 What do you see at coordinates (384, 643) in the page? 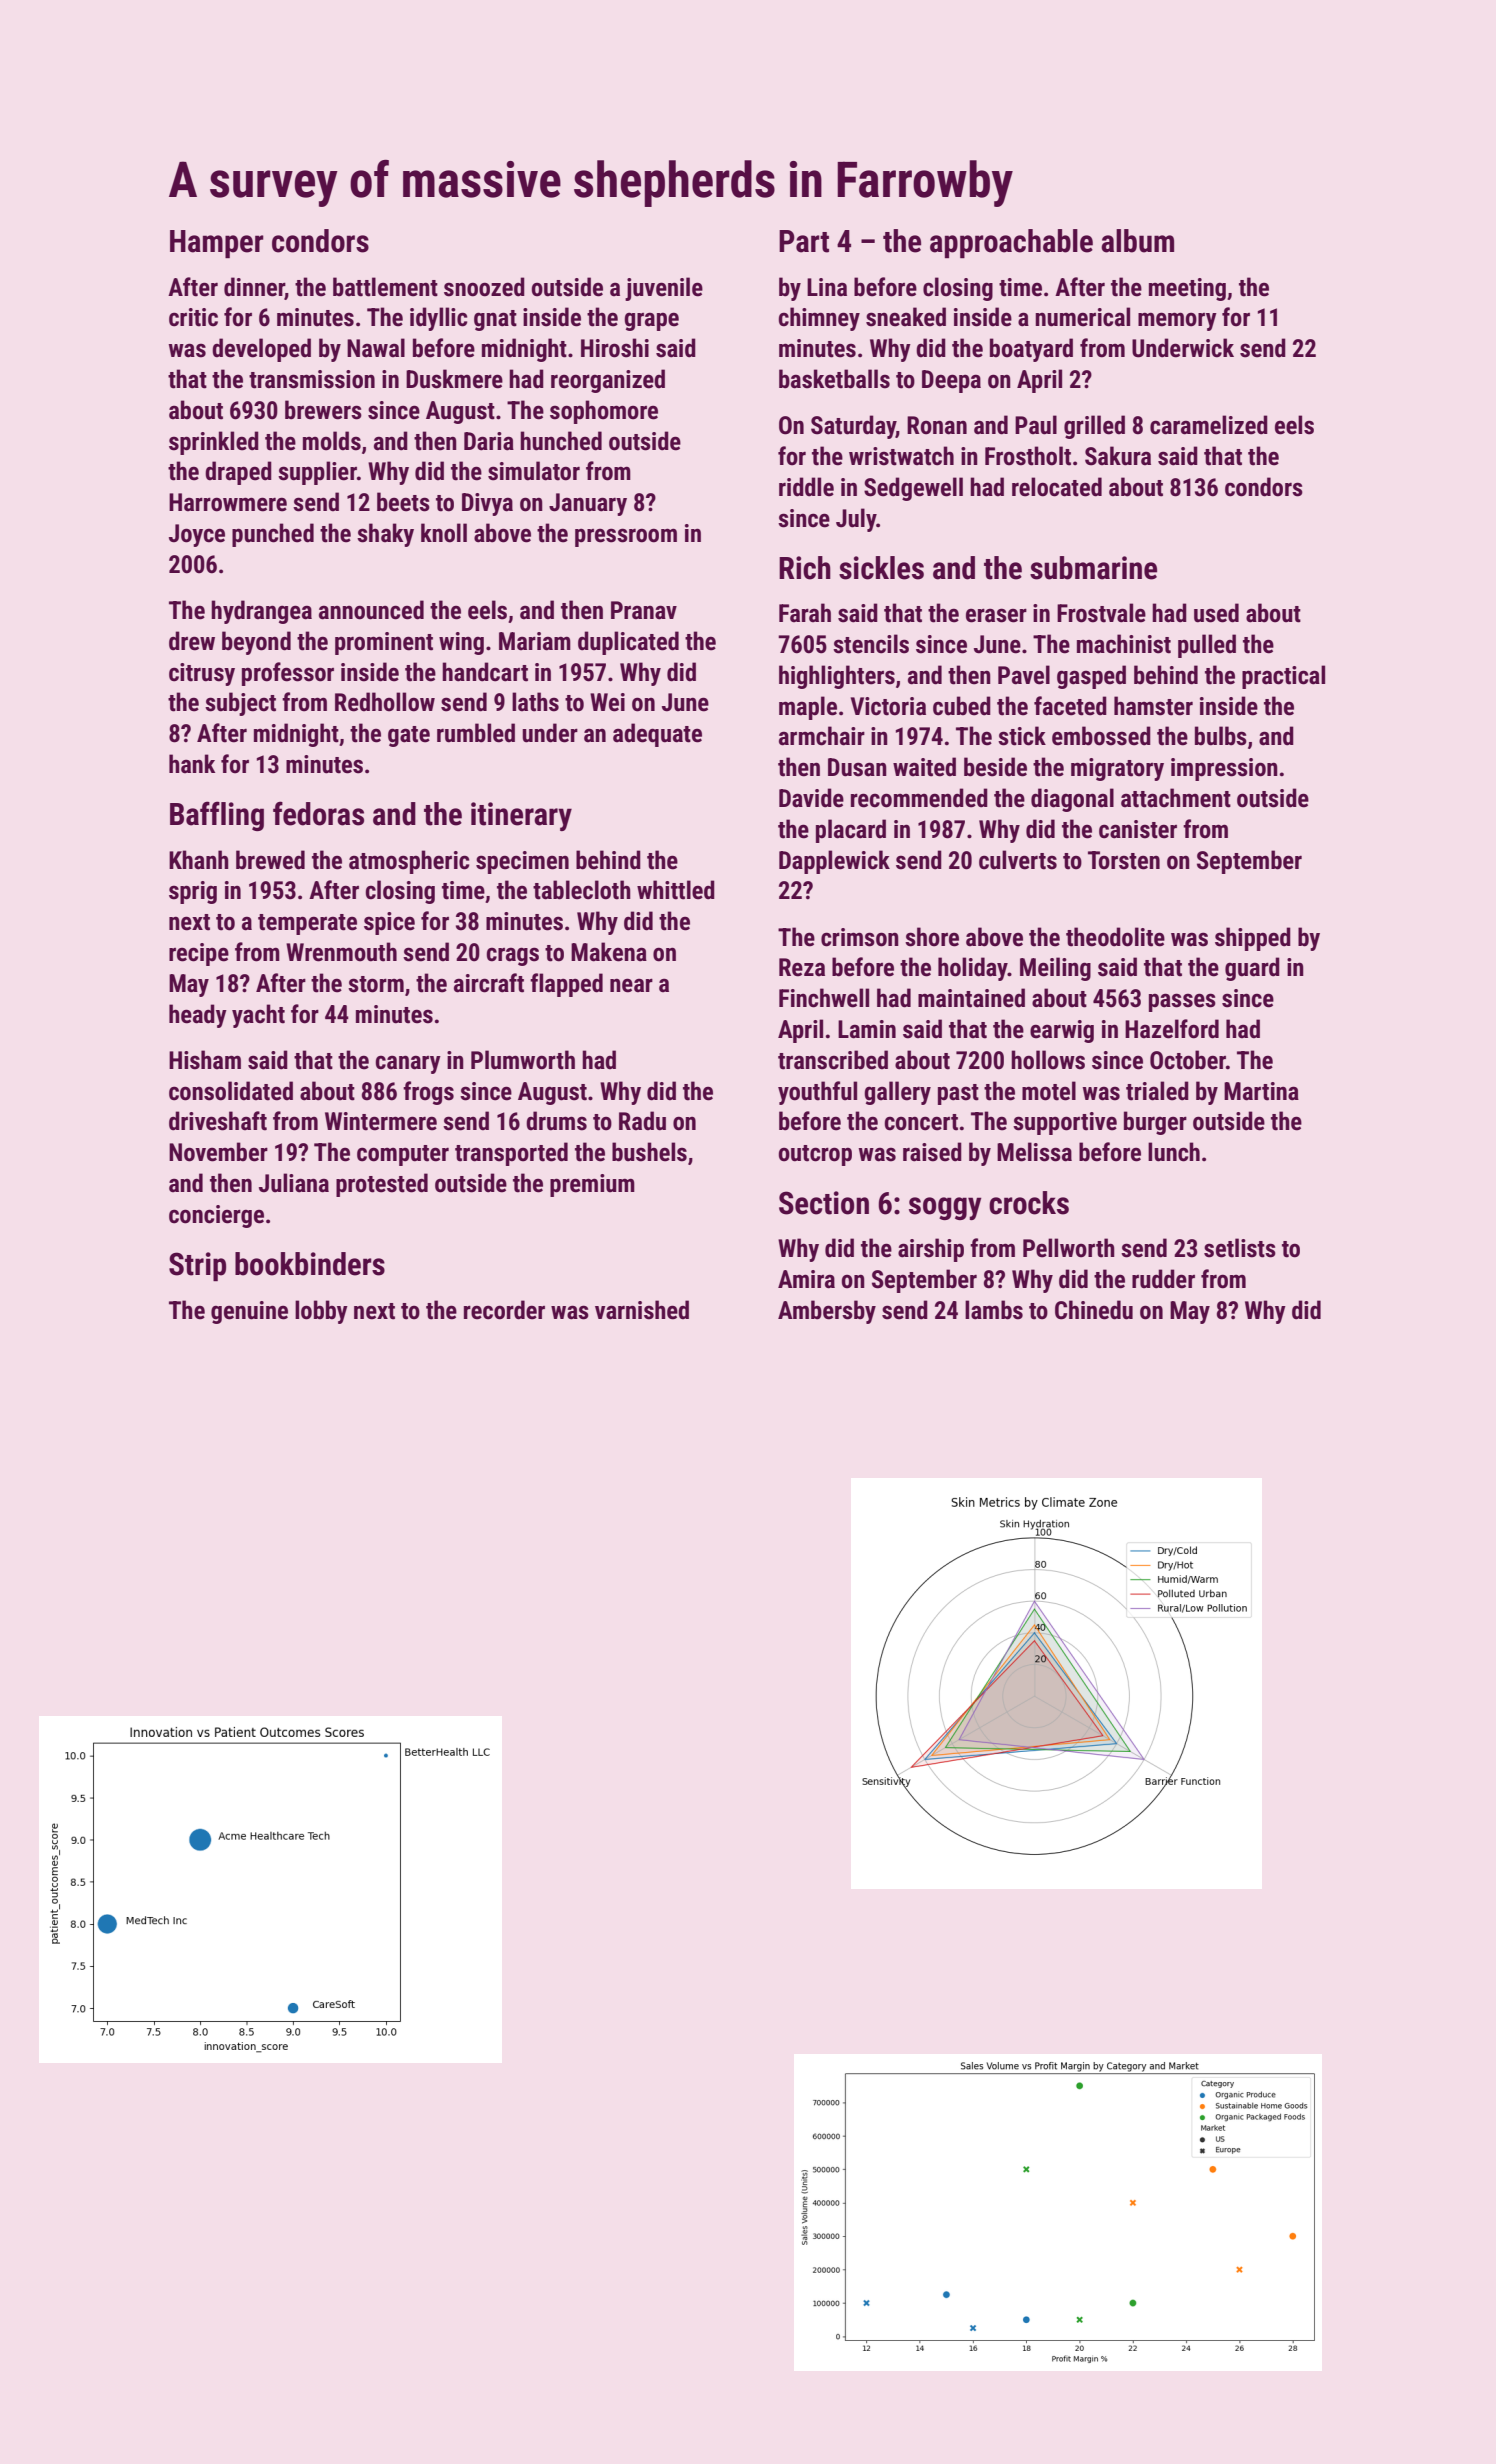
I see `prominent` at bounding box center [384, 643].
